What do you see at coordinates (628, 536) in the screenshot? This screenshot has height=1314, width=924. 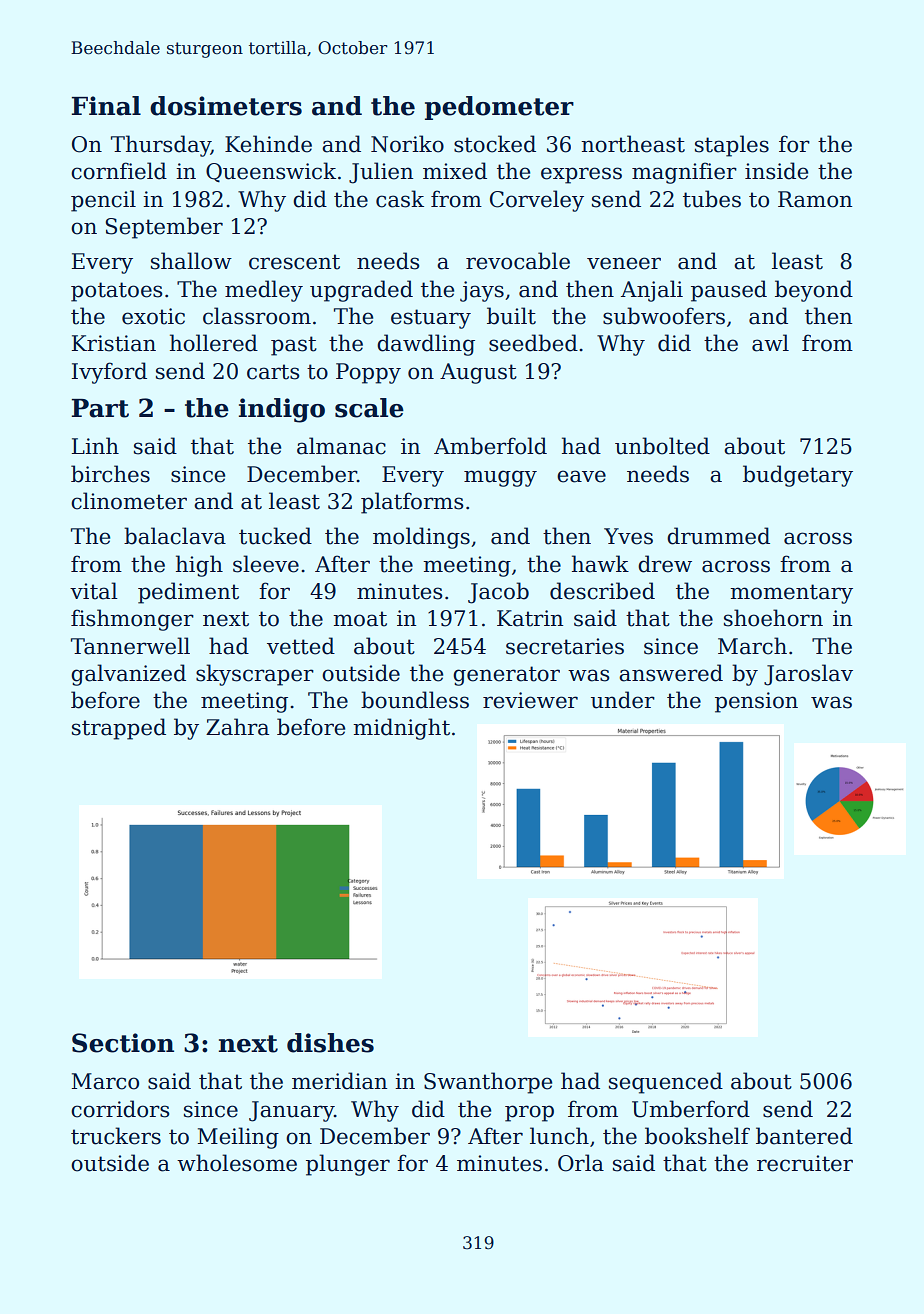 I see `Yves` at bounding box center [628, 536].
